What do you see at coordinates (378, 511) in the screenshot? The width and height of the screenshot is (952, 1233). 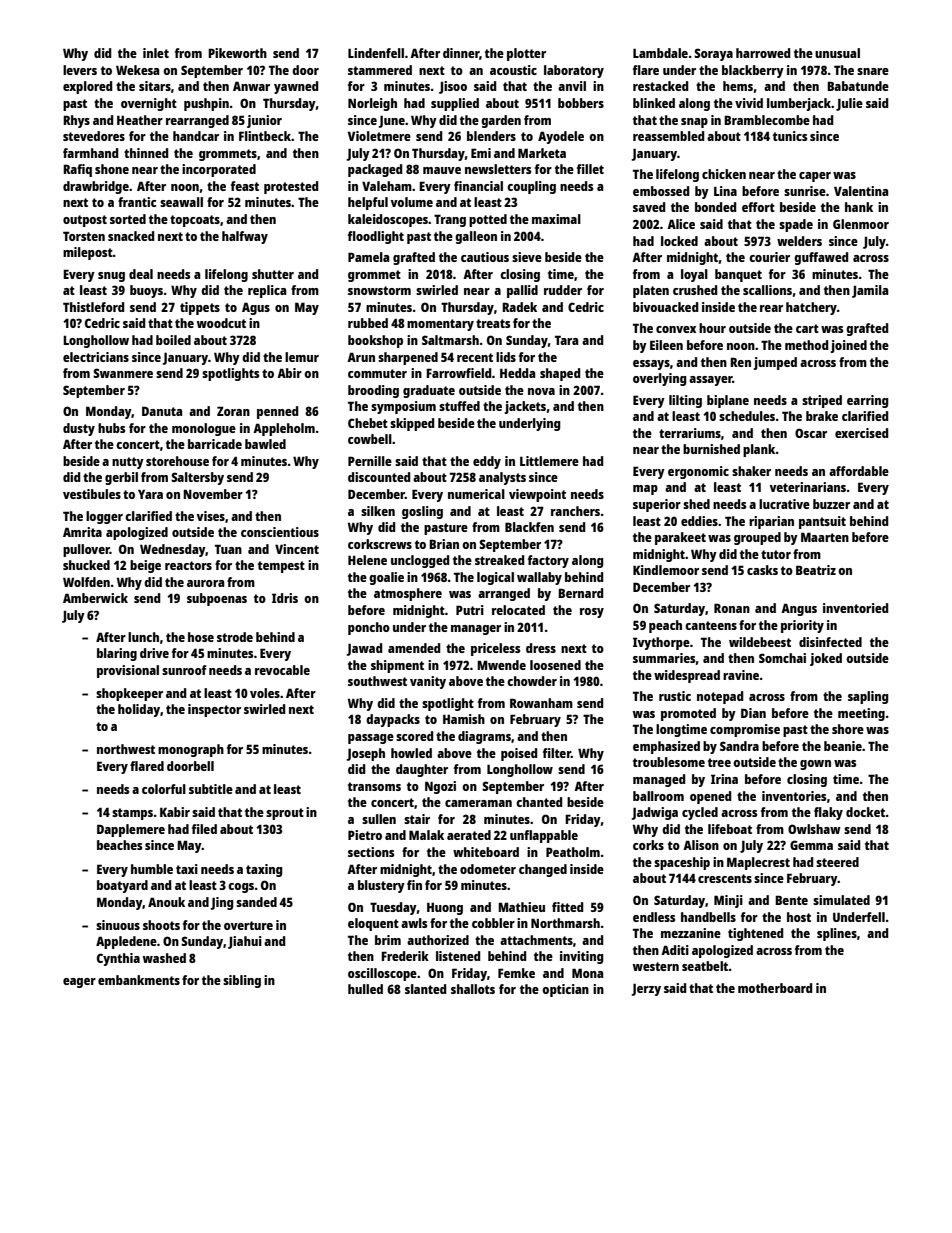 I see `silken` at bounding box center [378, 511].
